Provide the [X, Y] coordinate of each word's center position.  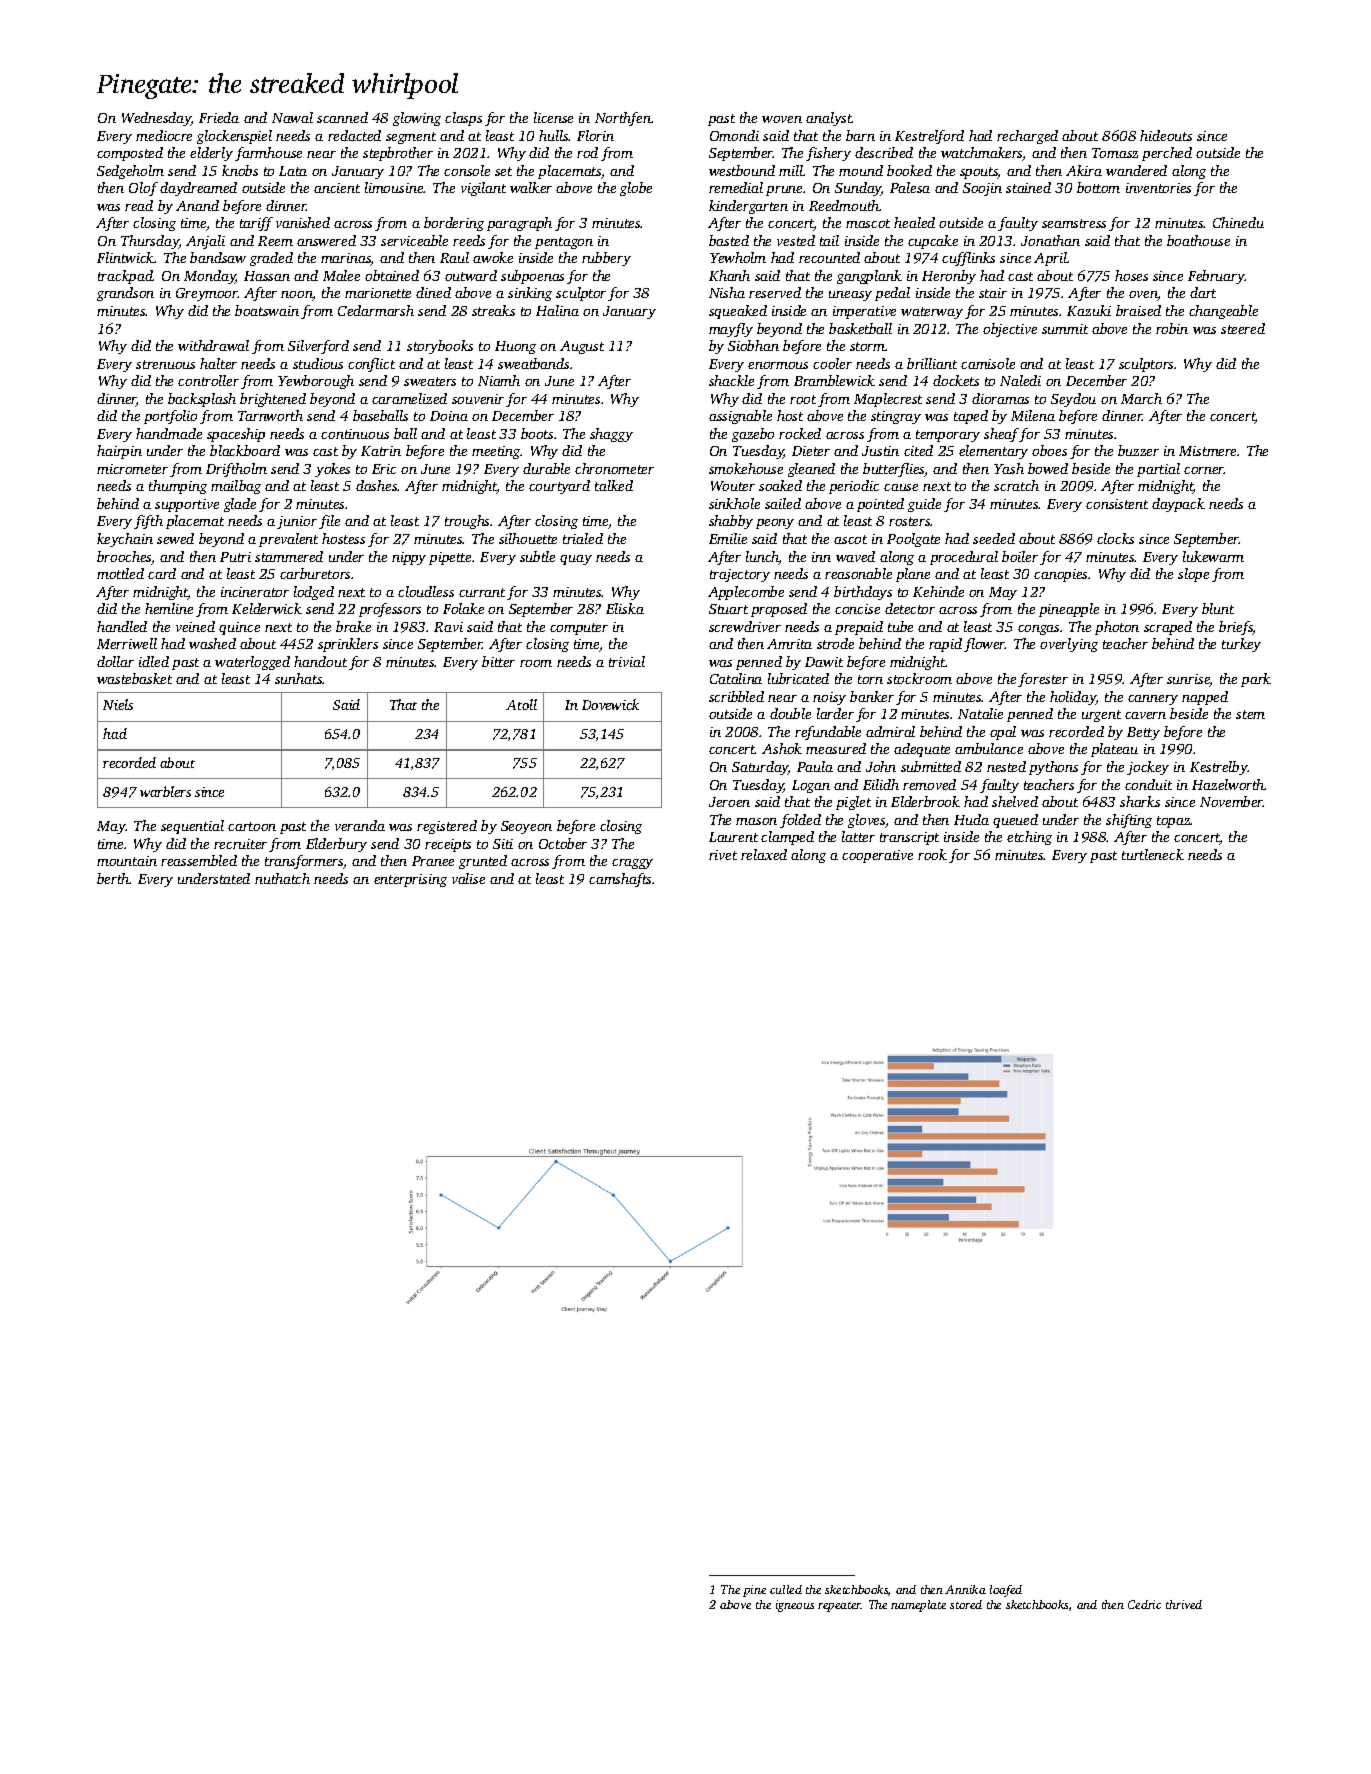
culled [786, 1589]
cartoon [252, 826]
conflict [371, 365]
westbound [742, 170]
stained [1028, 187]
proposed [779, 610]
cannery [1153, 700]
